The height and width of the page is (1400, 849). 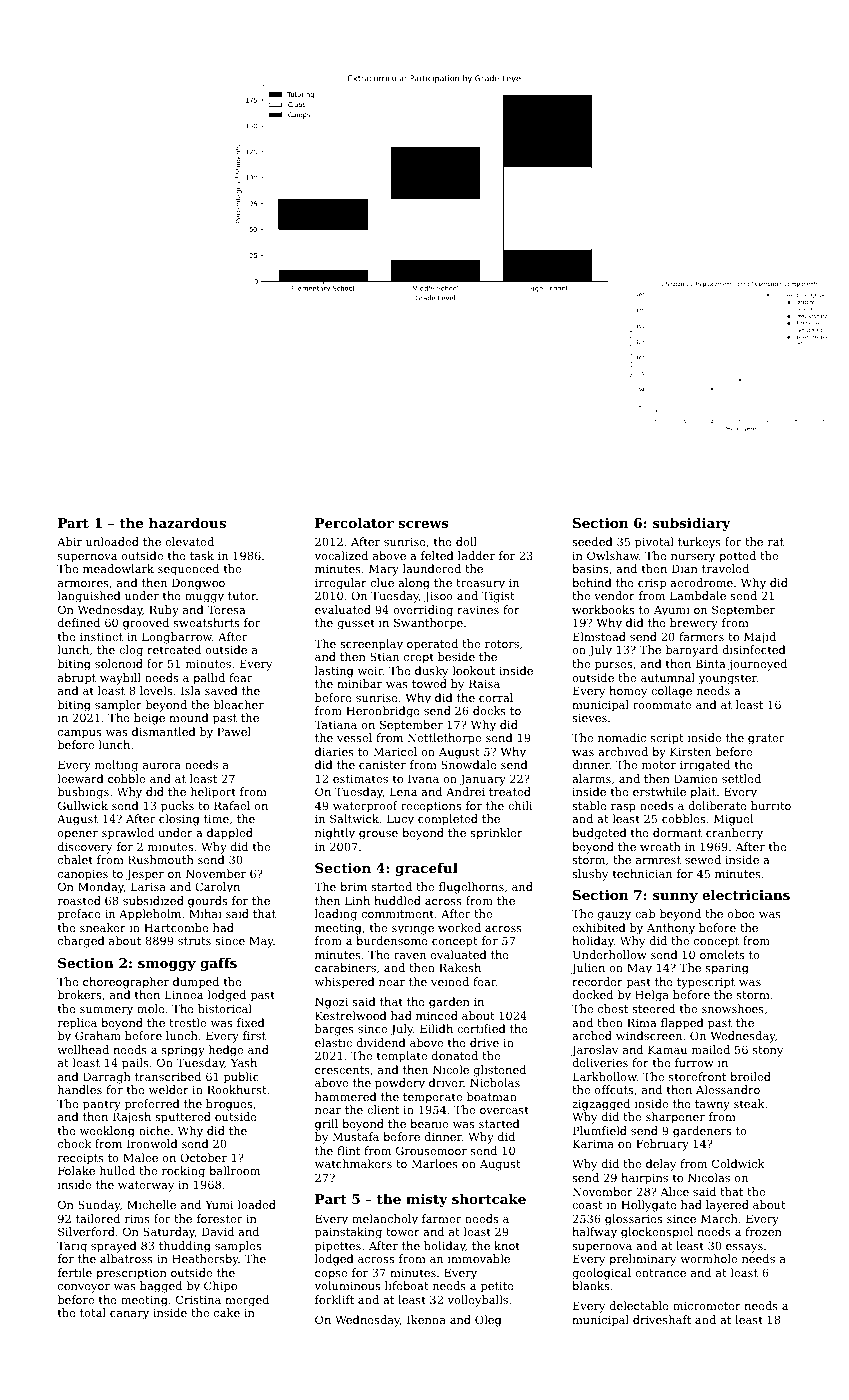 I want to click on canary, so click(x=129, y=1315).
